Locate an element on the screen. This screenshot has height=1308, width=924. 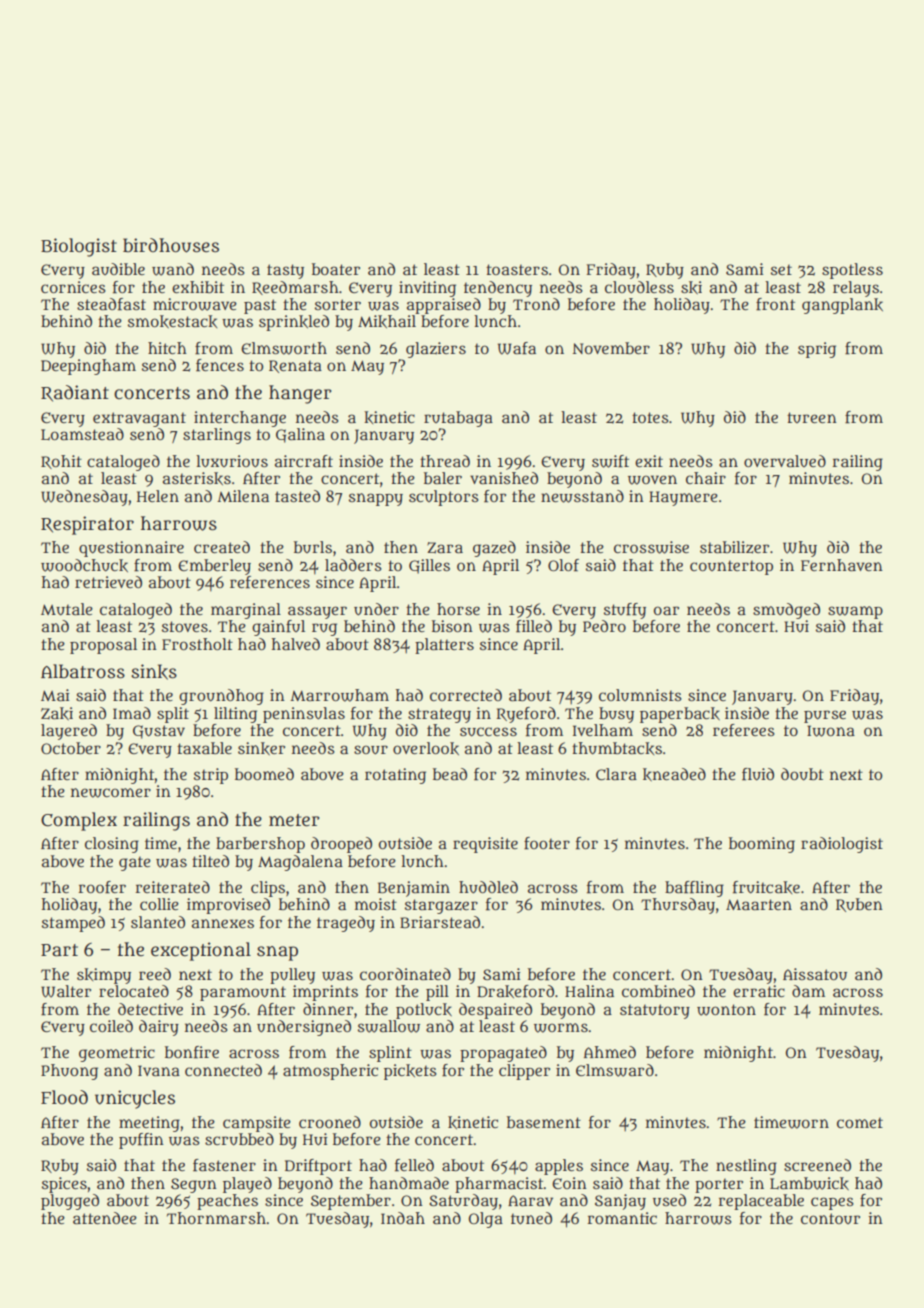
roofer is located at coordinates (102, 887).
